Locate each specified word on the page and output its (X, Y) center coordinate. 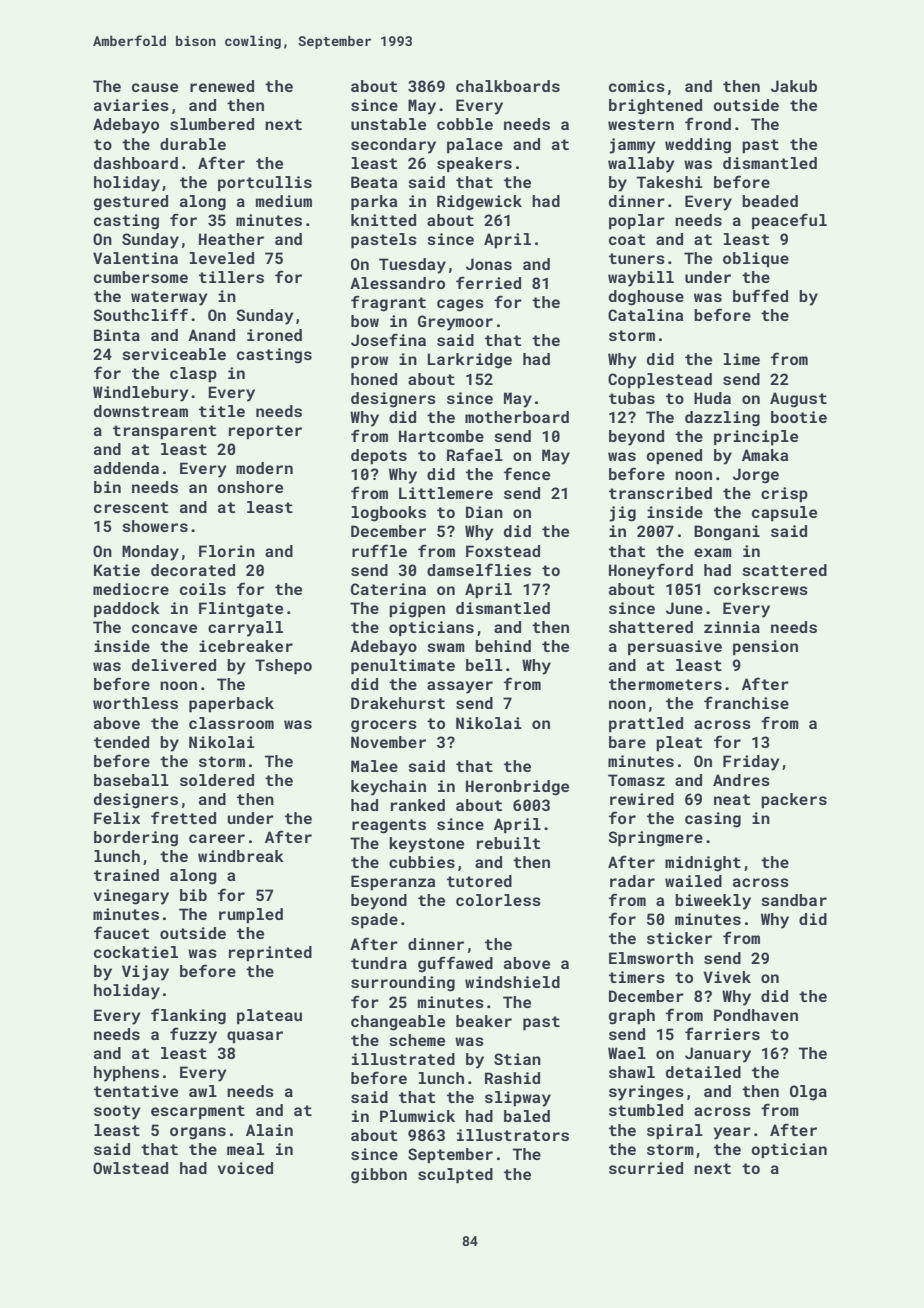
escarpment (198, 1112)
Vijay (145, 973)
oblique (756, 259)
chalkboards (508, 86)
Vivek (727, 977)
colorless (498, 900)
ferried (488, 282)
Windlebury (141, 394)
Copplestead (660, 381)
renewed (222, 86)
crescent (131, 507)
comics (637, 86)
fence (527, 473)
